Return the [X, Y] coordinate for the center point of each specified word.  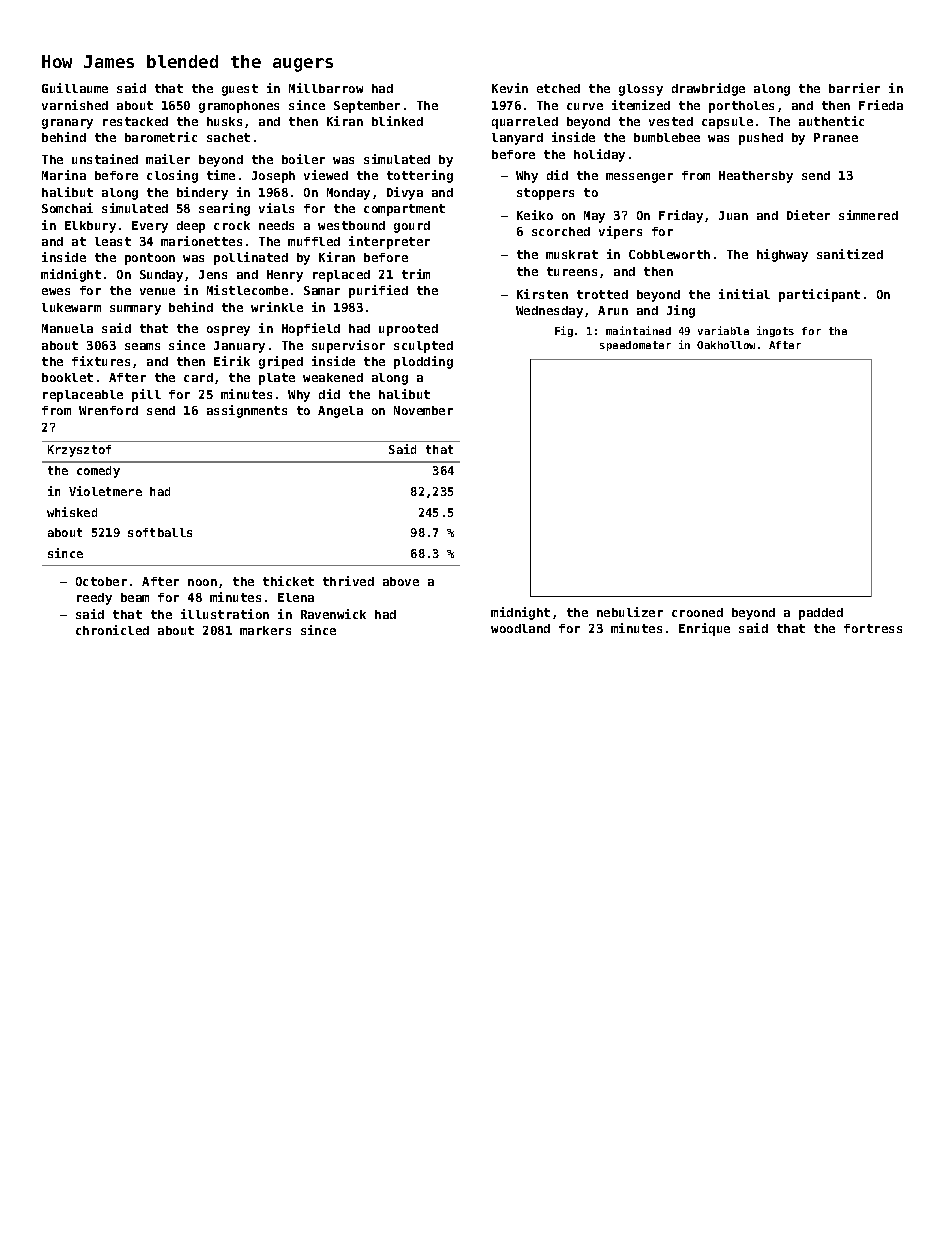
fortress [873, 628]
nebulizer [630, 612]
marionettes [201, 241]
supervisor [348, 346]
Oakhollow [726, 345]
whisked [72, 512]
